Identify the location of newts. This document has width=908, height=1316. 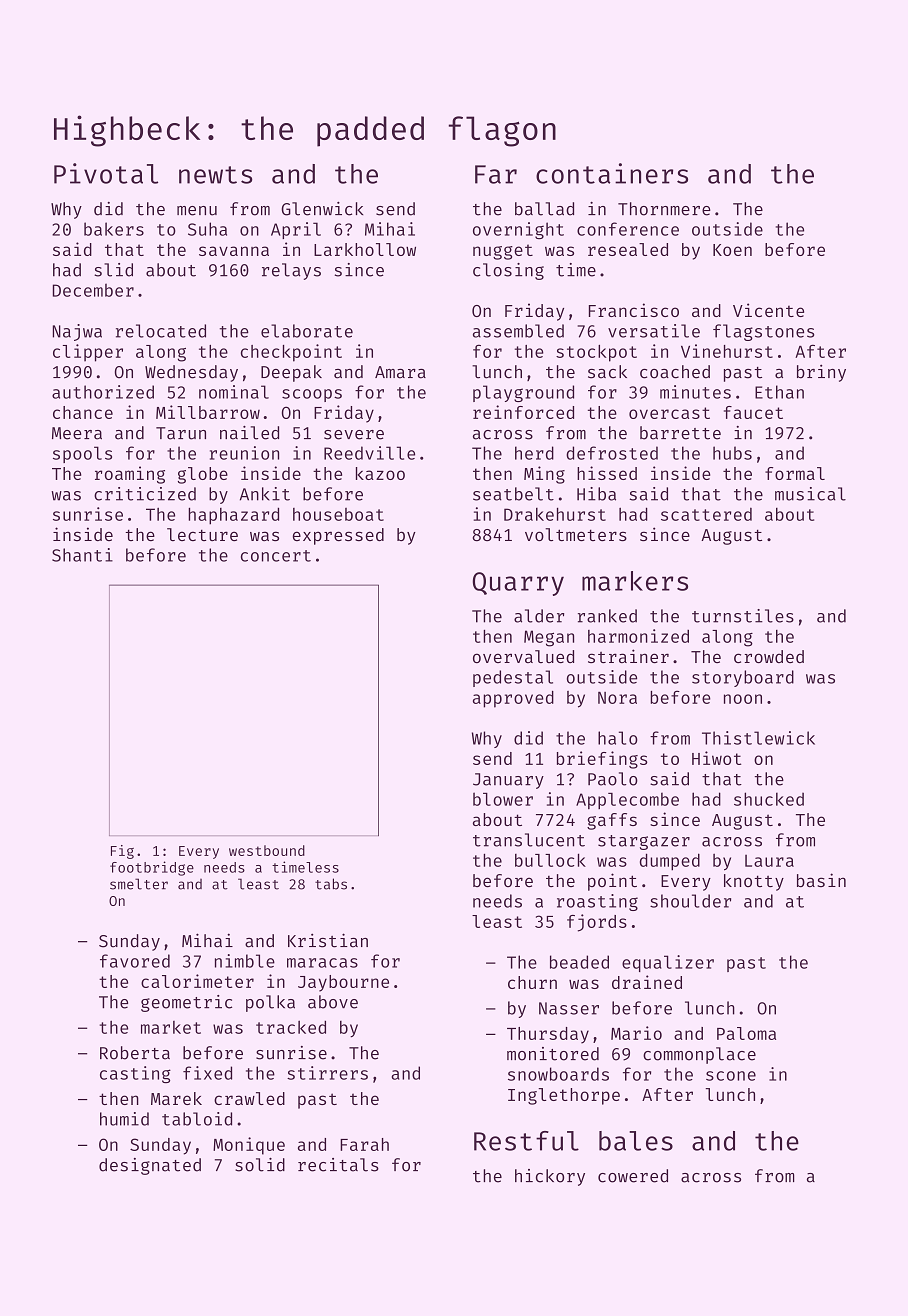
(216, 175).
